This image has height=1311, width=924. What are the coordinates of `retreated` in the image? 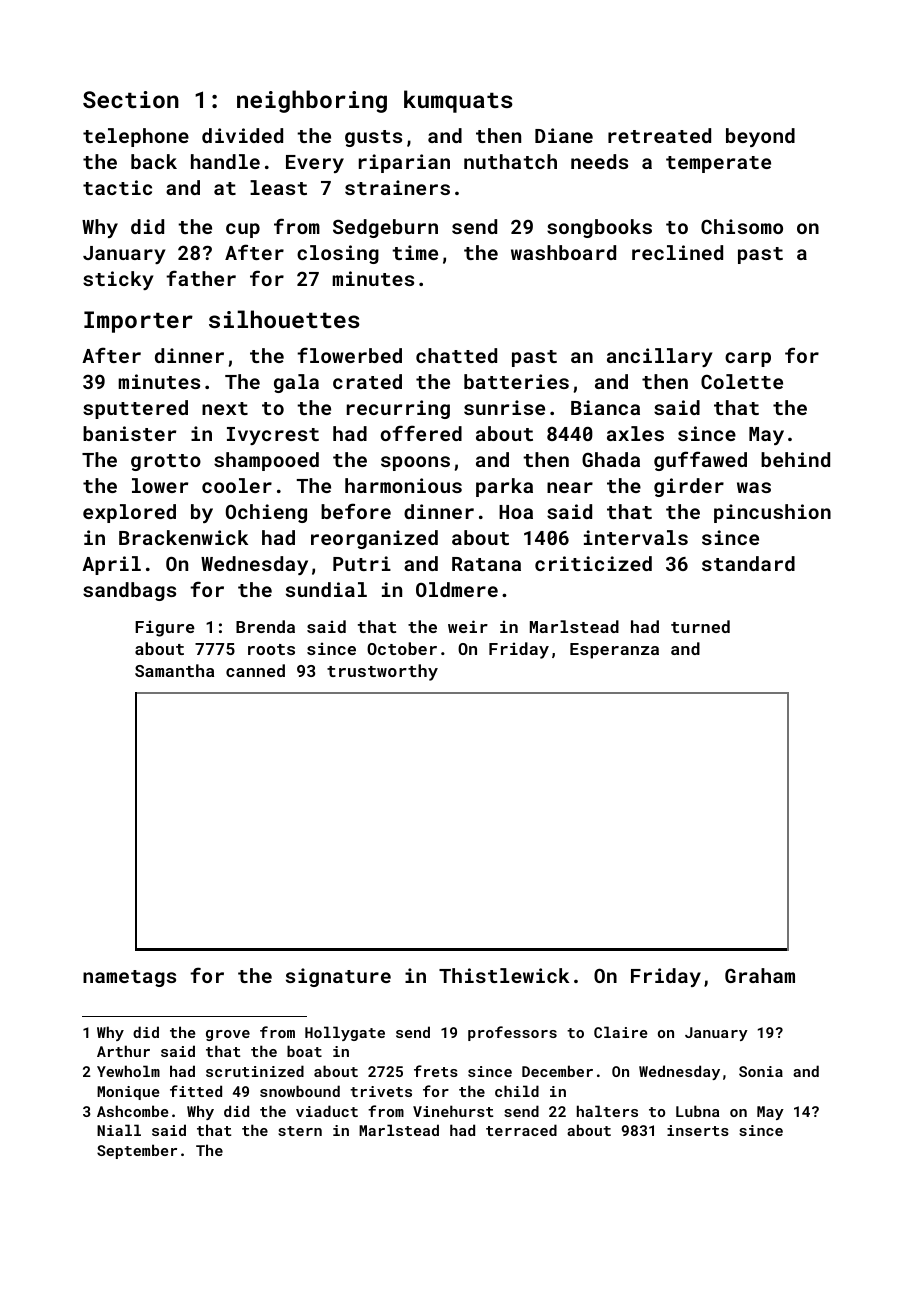 It's located at (659, 135).
